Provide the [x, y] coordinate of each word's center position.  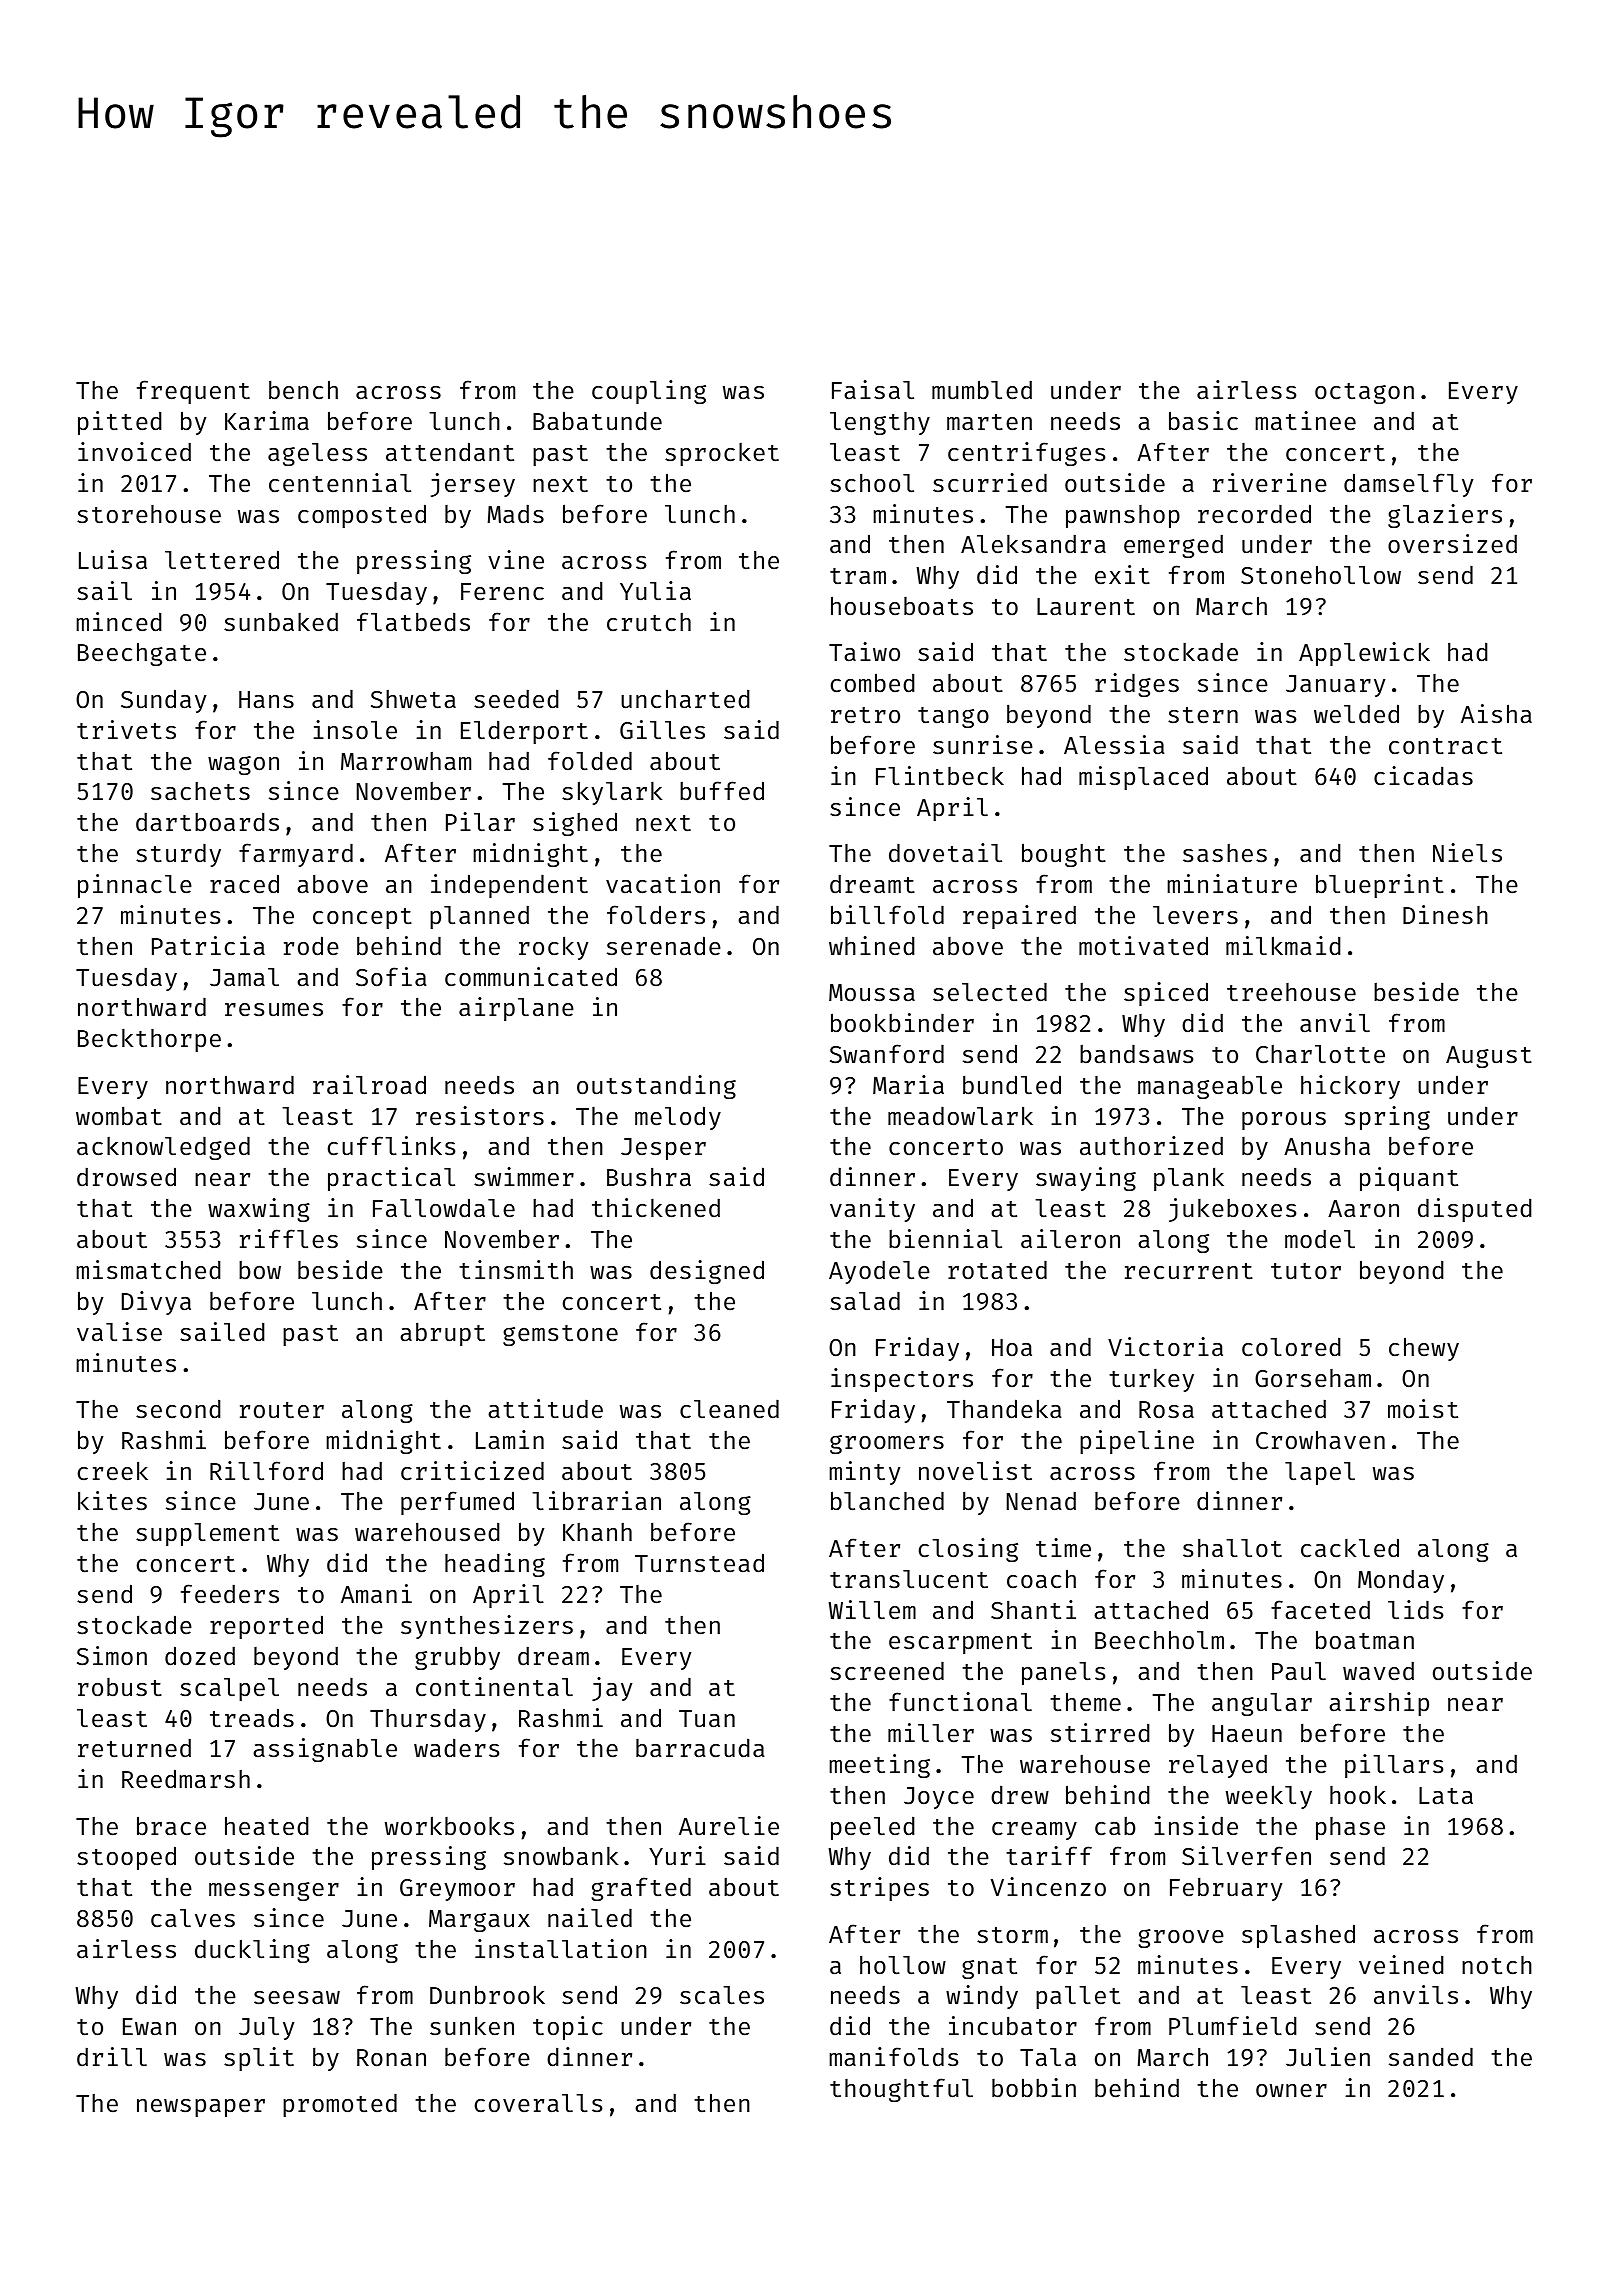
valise [119, 1332]
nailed [590, 1918]
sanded [1431, 2057]
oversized [1452, 544]
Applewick [1364, 654]
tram [858, 576]
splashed [1298, 1936]
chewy [1424, 1349]
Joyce [939, 1798]
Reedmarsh [186, 1779]
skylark [612, 793]
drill [112, 2056]
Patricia [208, 946]
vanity [872, 1210]
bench [303, 390]
